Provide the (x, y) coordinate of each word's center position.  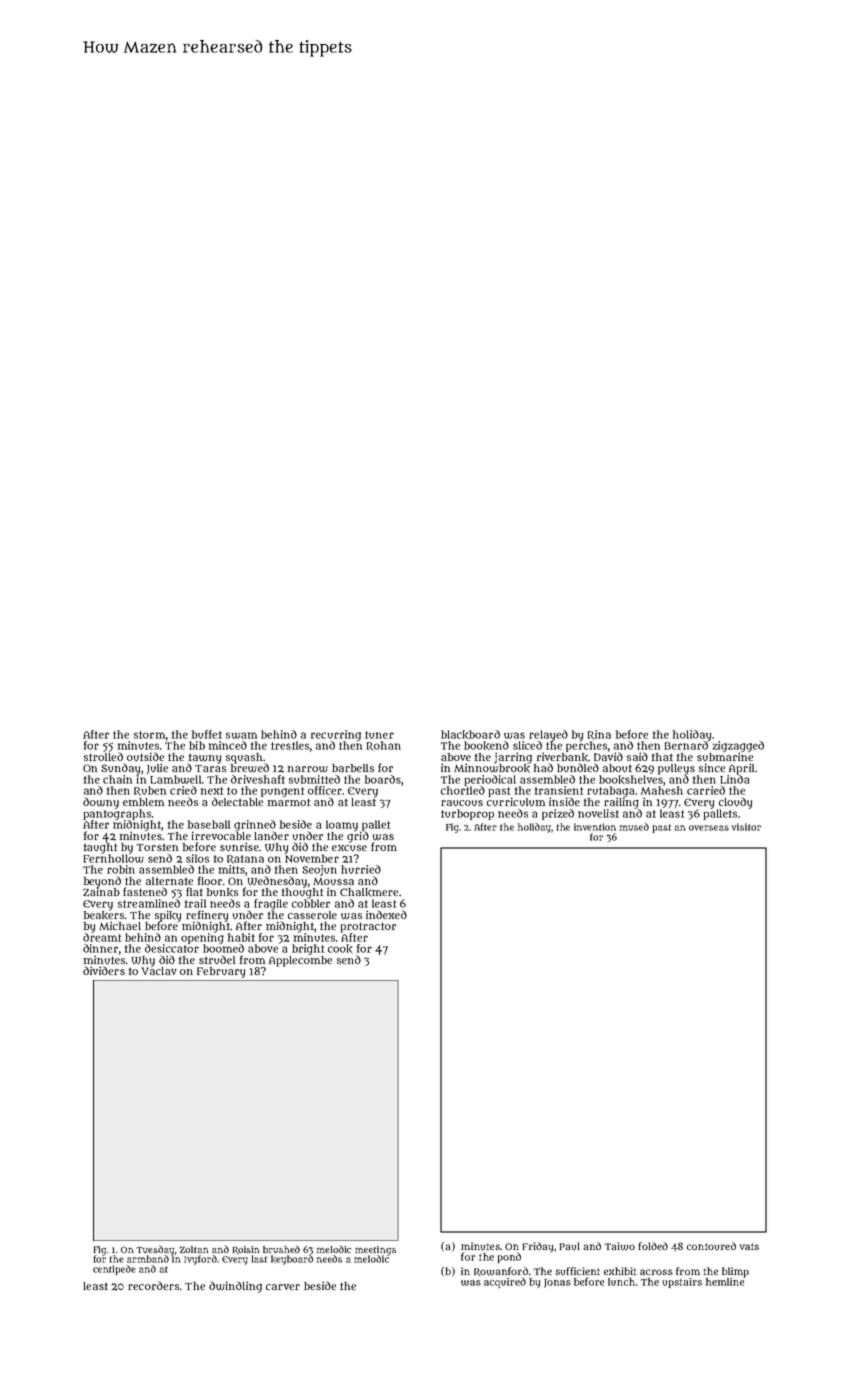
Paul (569, 1246)
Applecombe (300, 961)
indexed (386, 914)
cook (340, 948)
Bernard (687, 745)
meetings (375, 1250)
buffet (207, 734)
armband (148, 1259)
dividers (104, 970)
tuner (379, 735)
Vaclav (159, 971)
